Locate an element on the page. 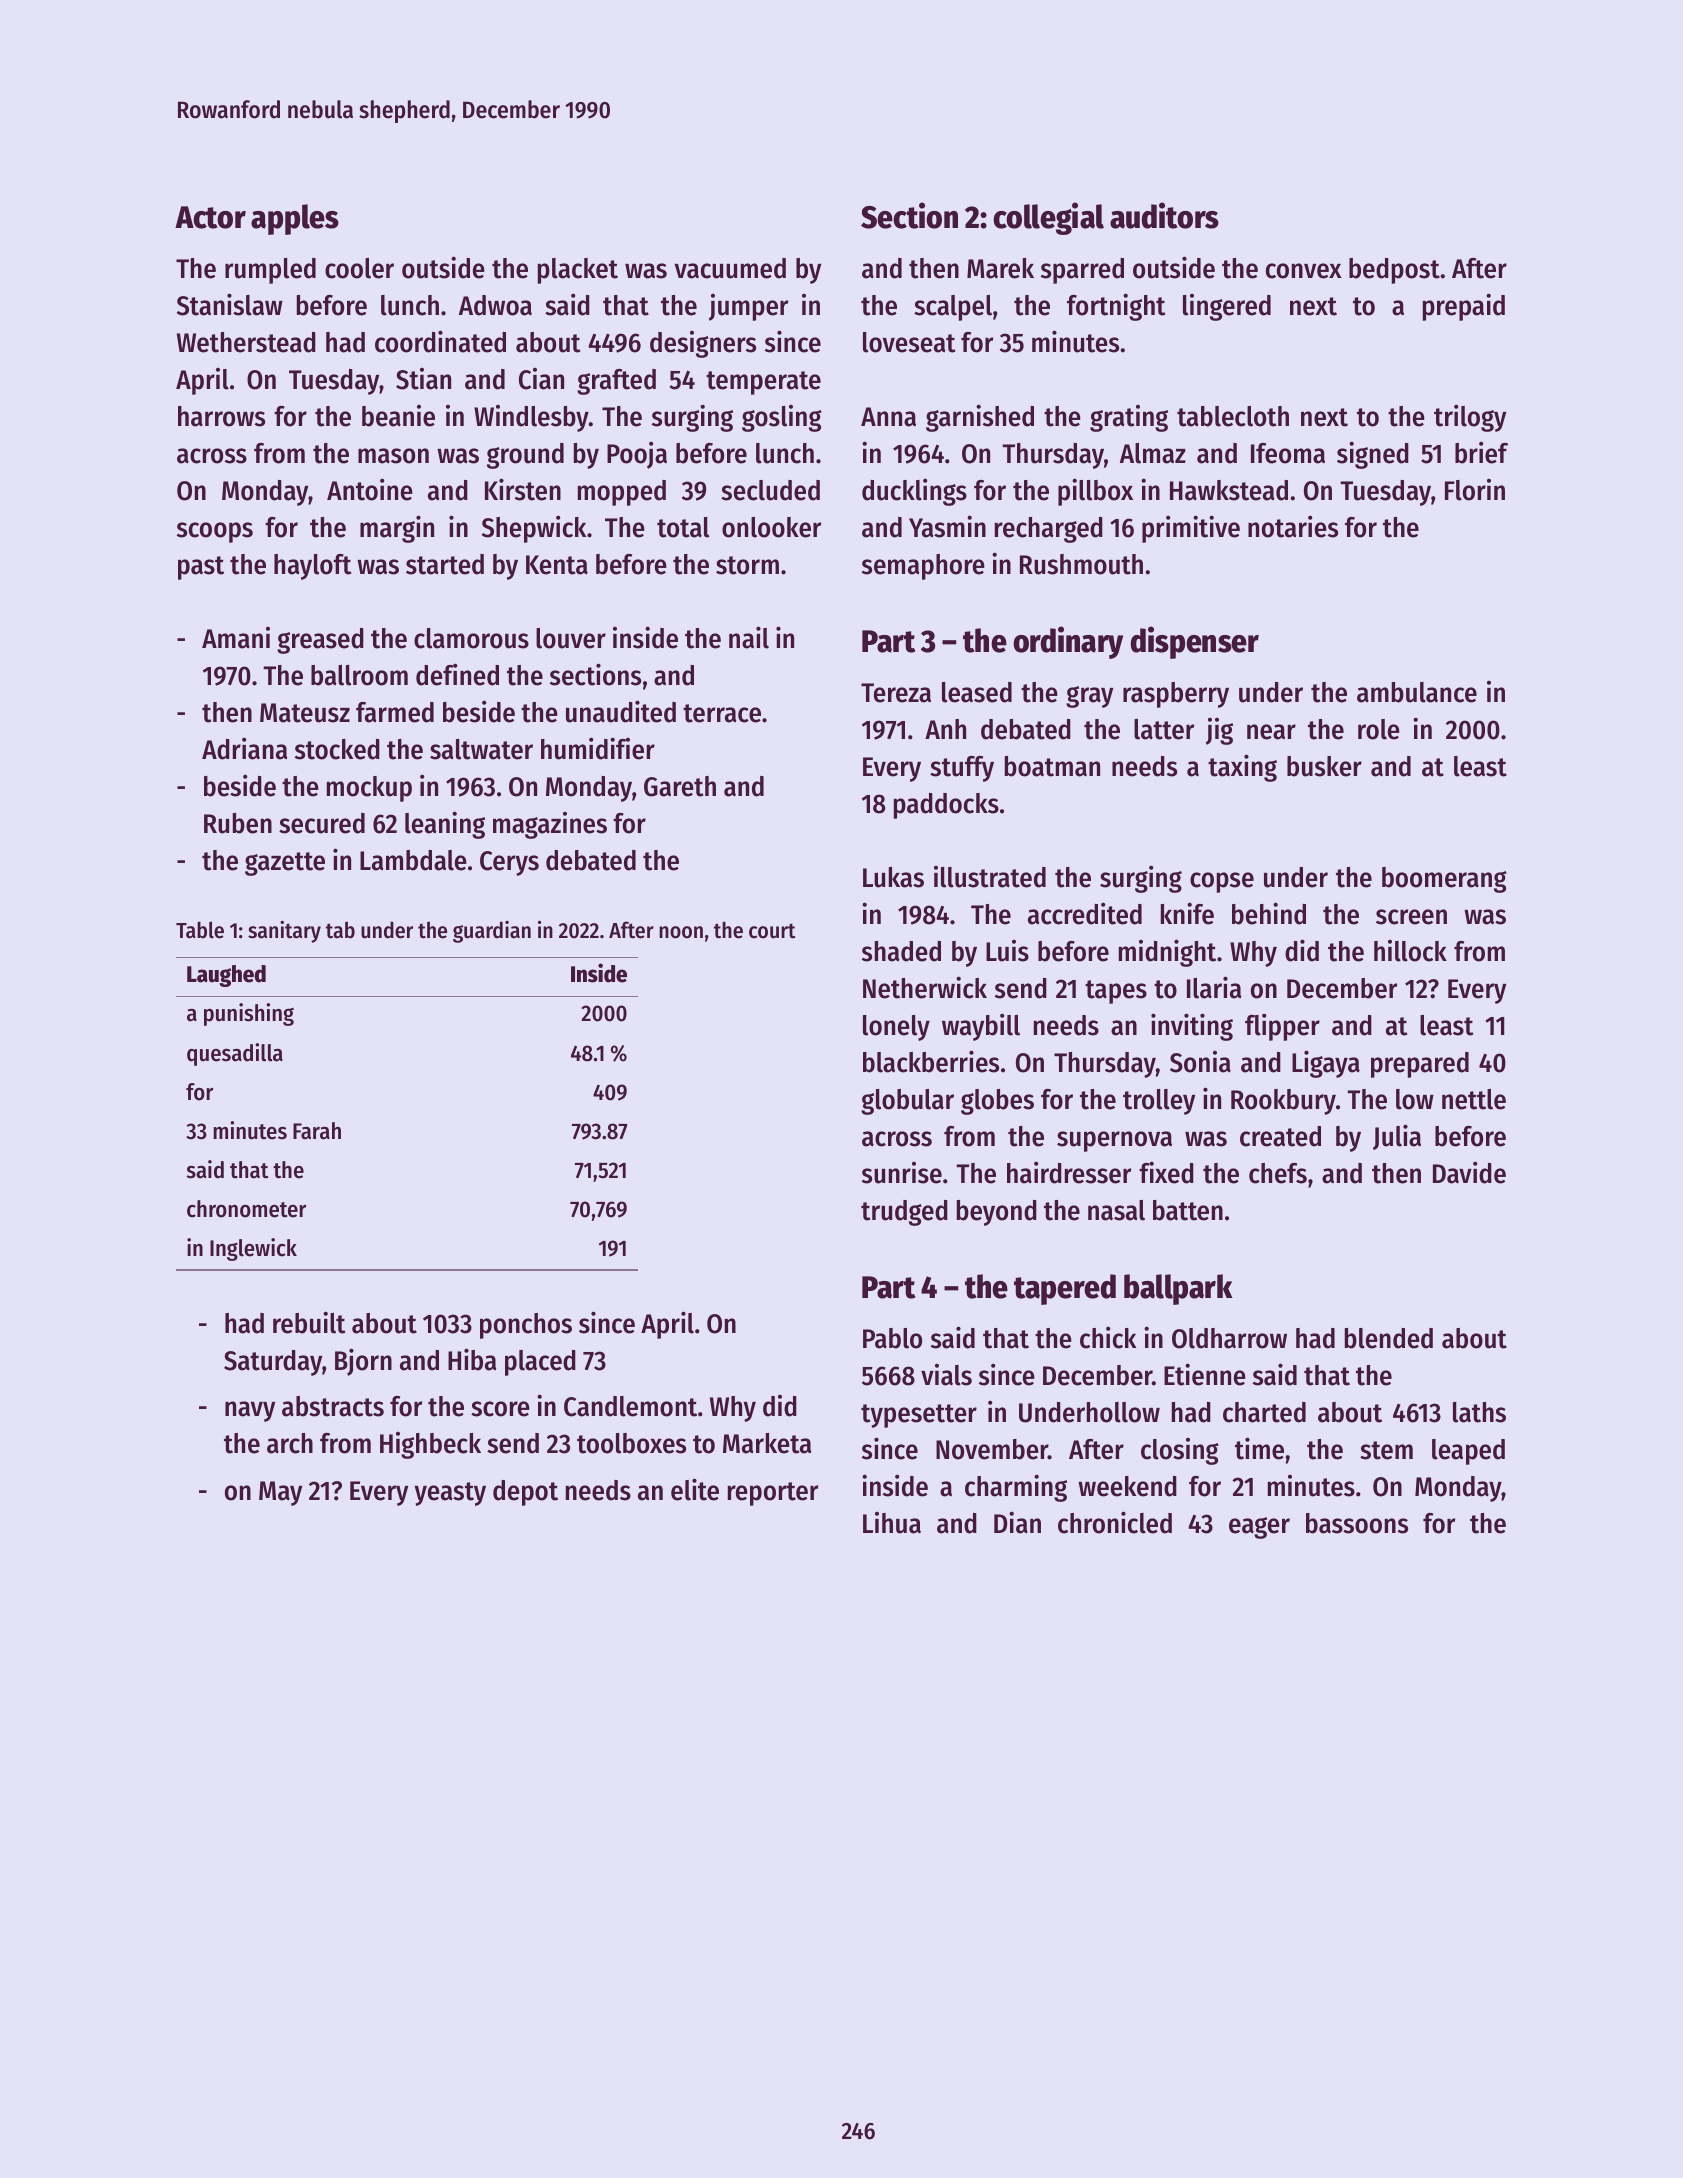 The height and width of the document is (2178, 1683). Hiba is located at coordinates (472, 1359).
